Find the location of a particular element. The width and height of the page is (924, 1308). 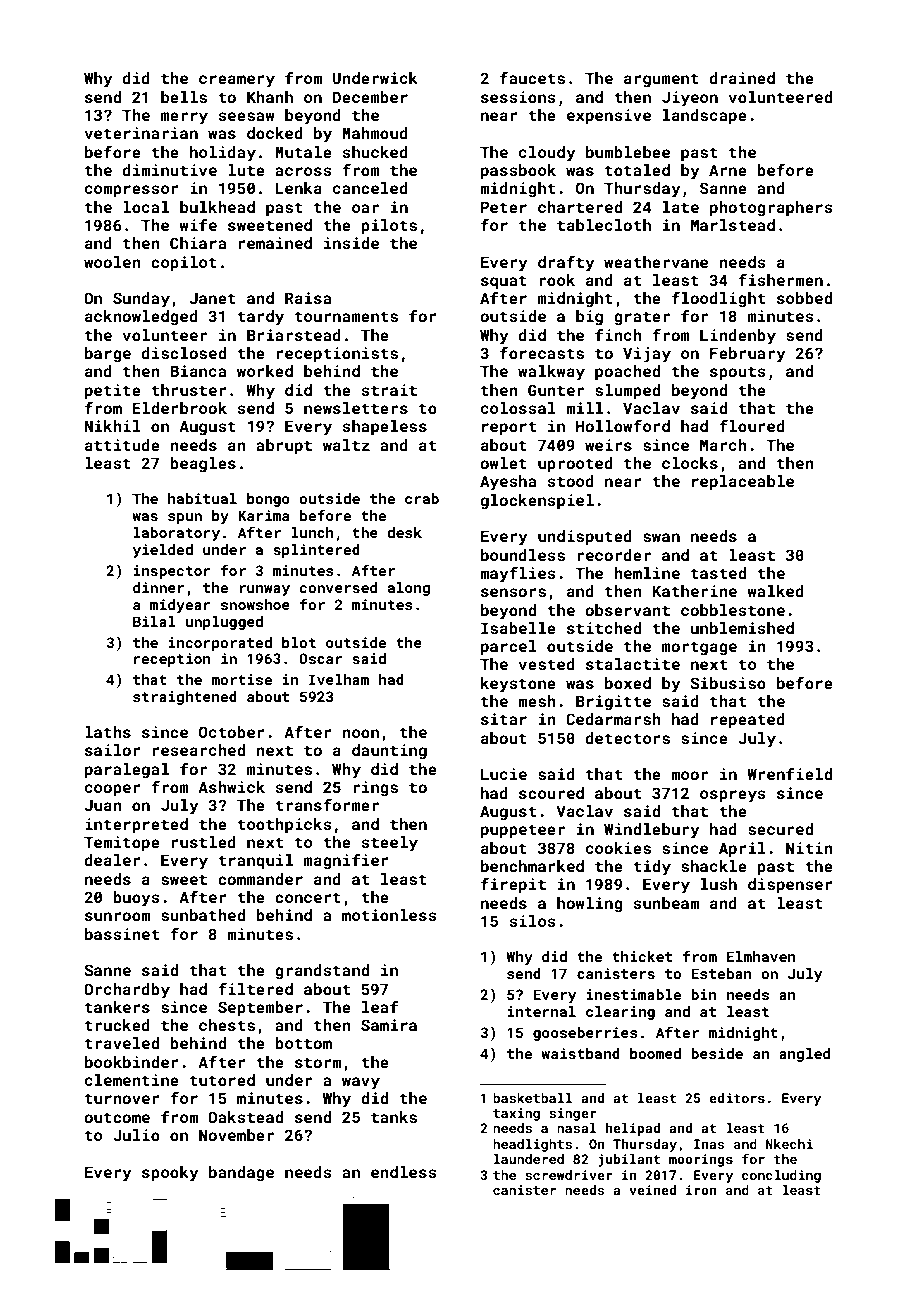

observant is located at coordinates (627, 610).
